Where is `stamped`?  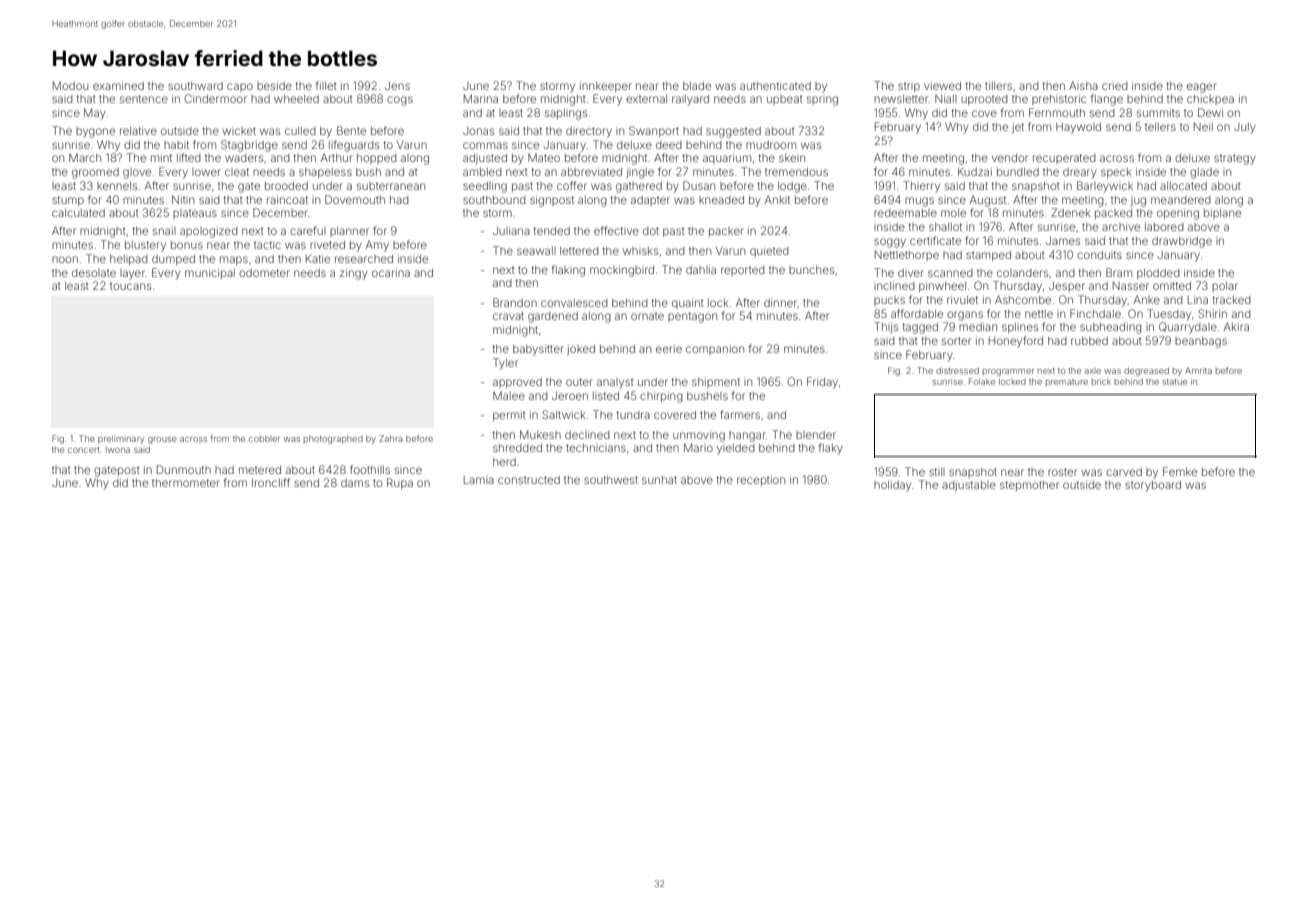 stamped is located at coordinates (988, 256).
